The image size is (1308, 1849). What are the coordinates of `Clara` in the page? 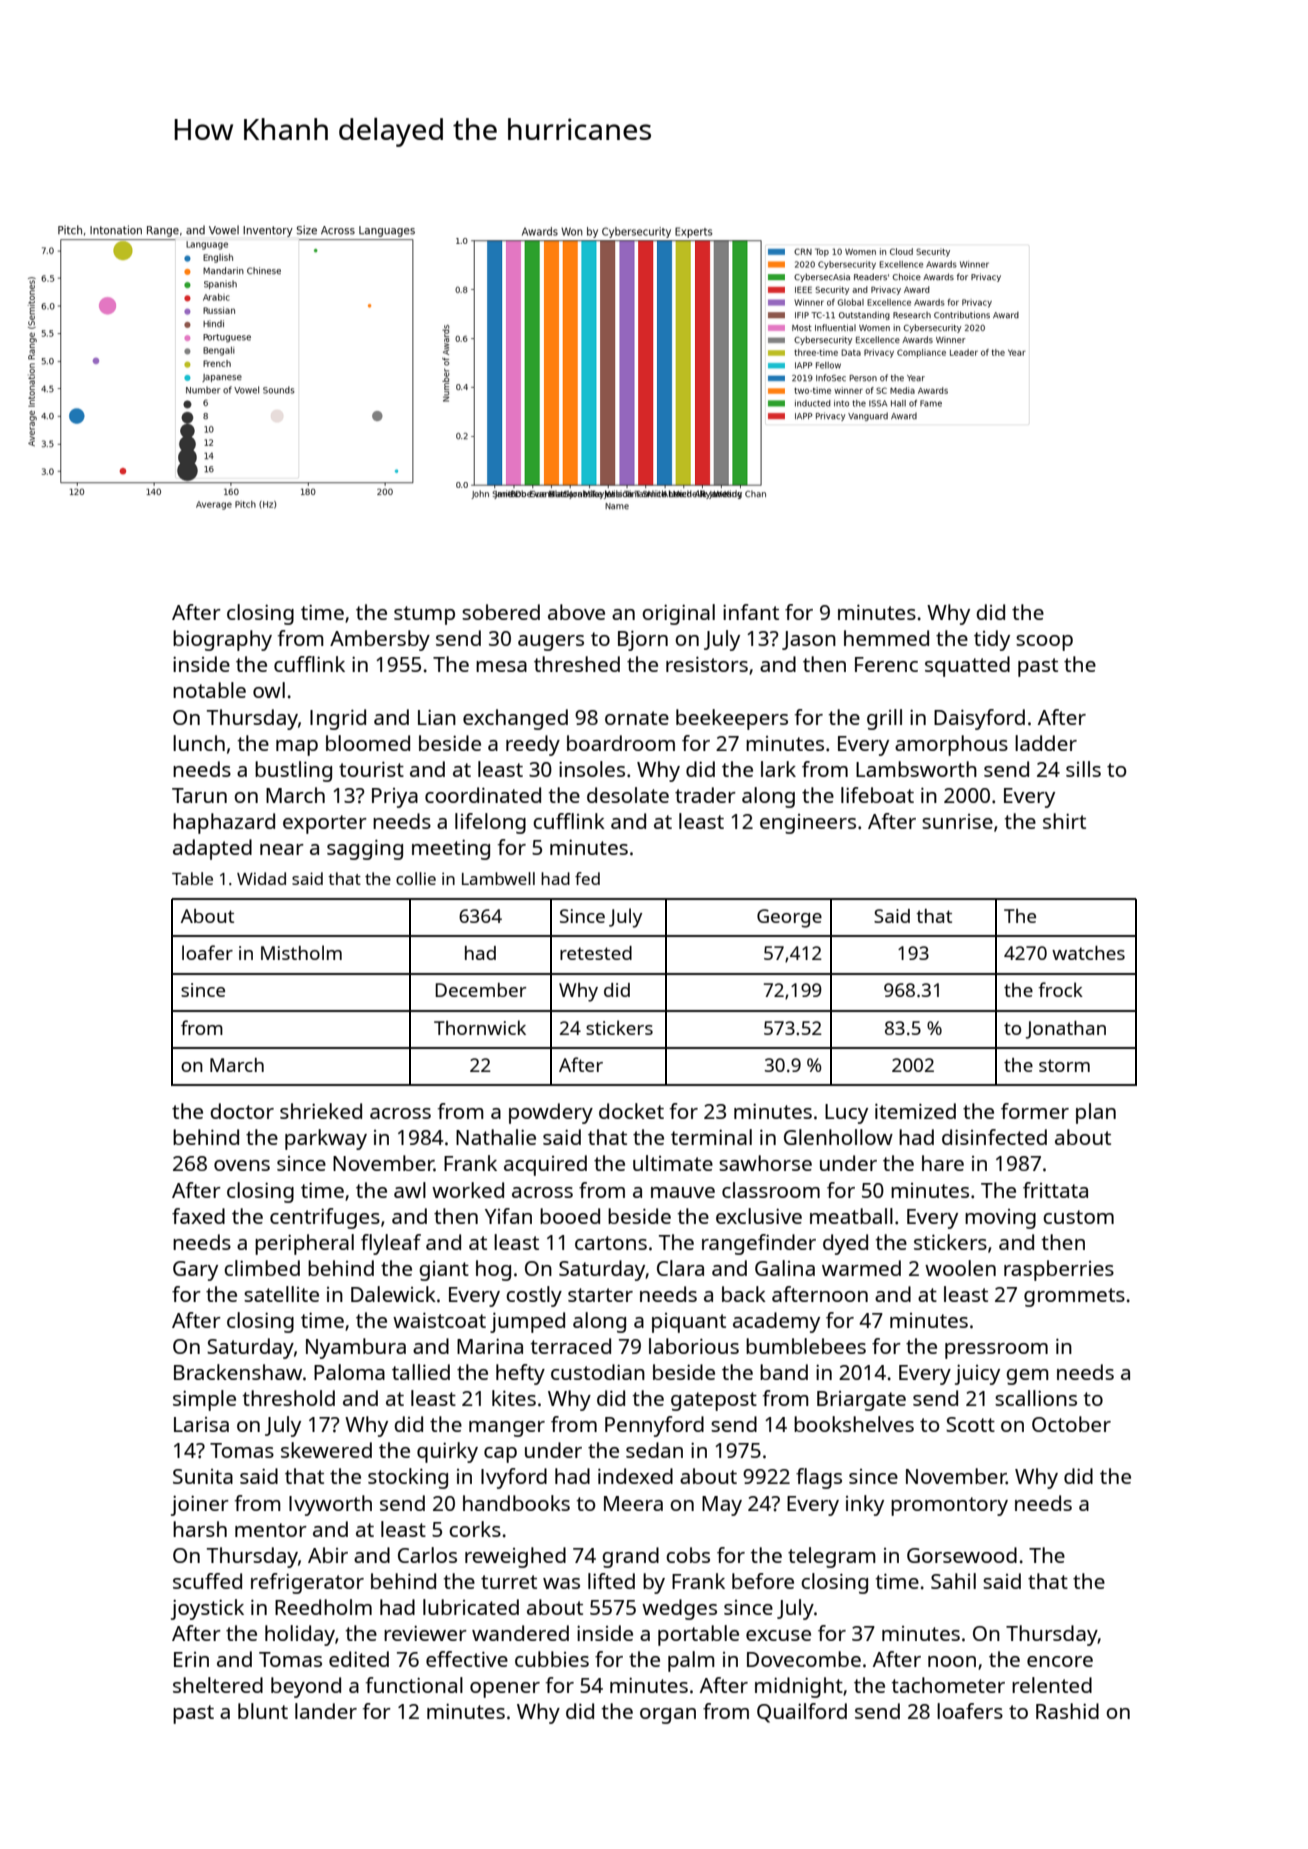 It's located at (680, 1268).
